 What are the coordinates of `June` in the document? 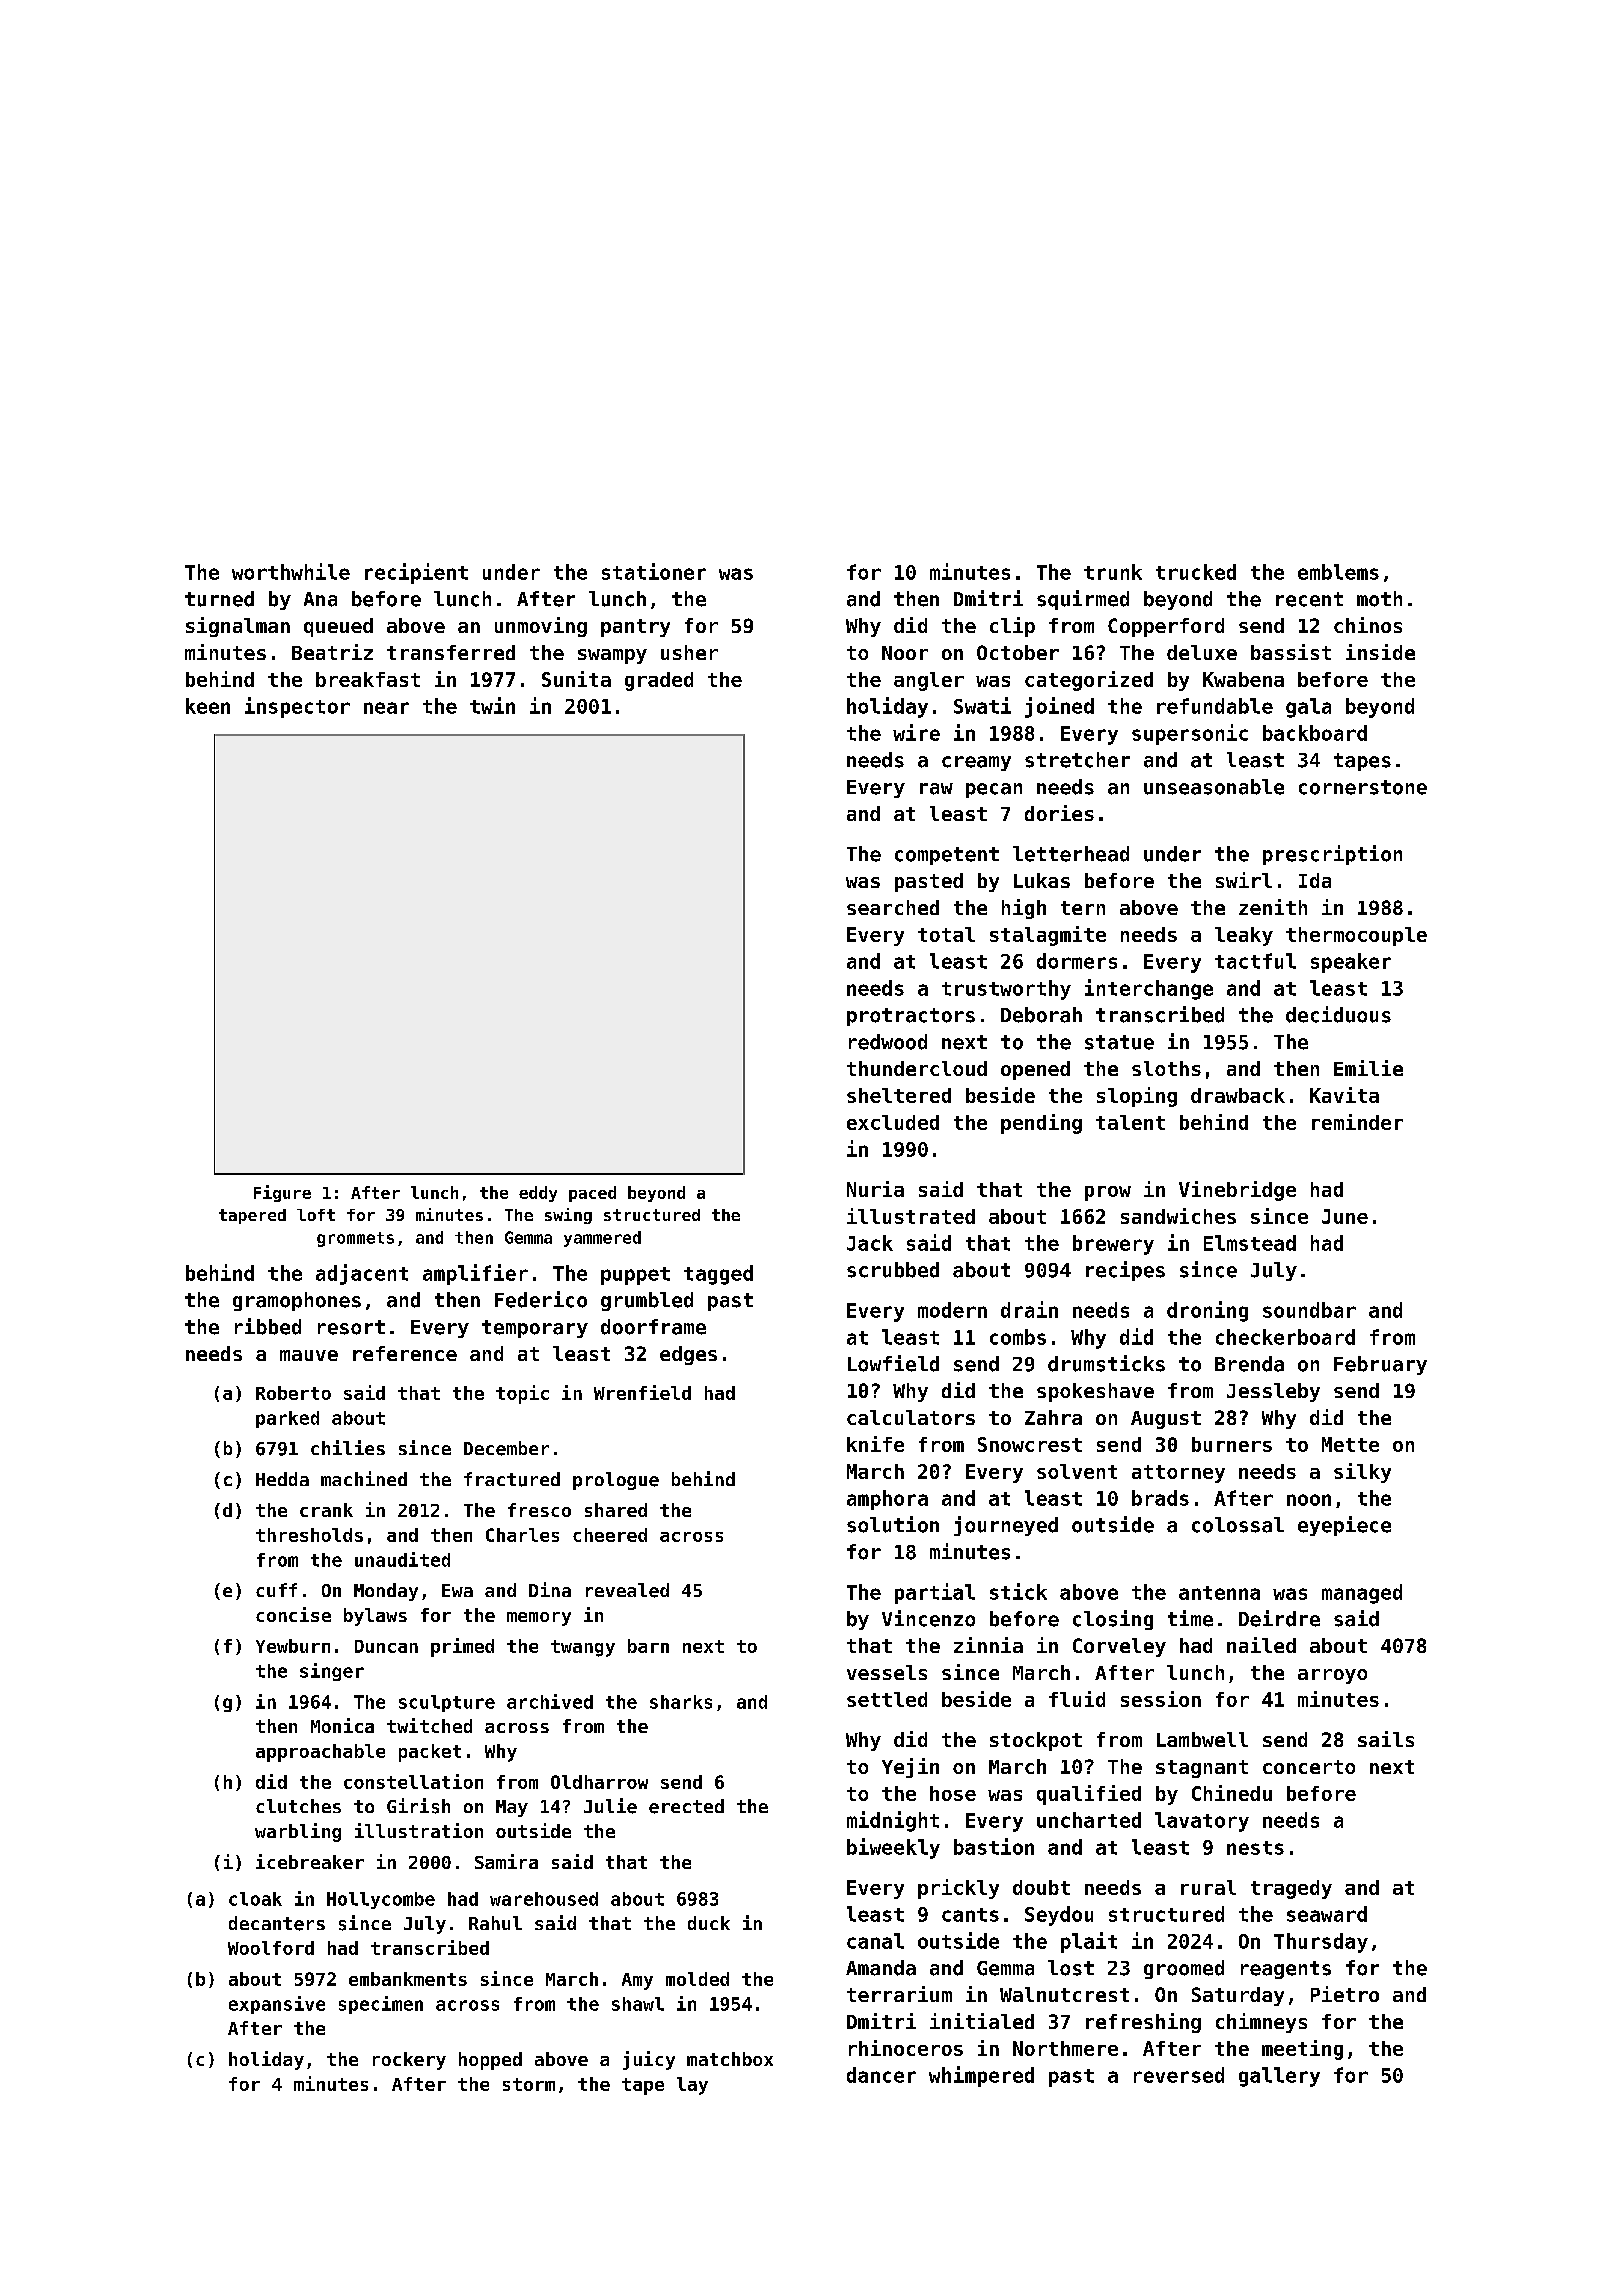 It's located at (1345, 1216).
